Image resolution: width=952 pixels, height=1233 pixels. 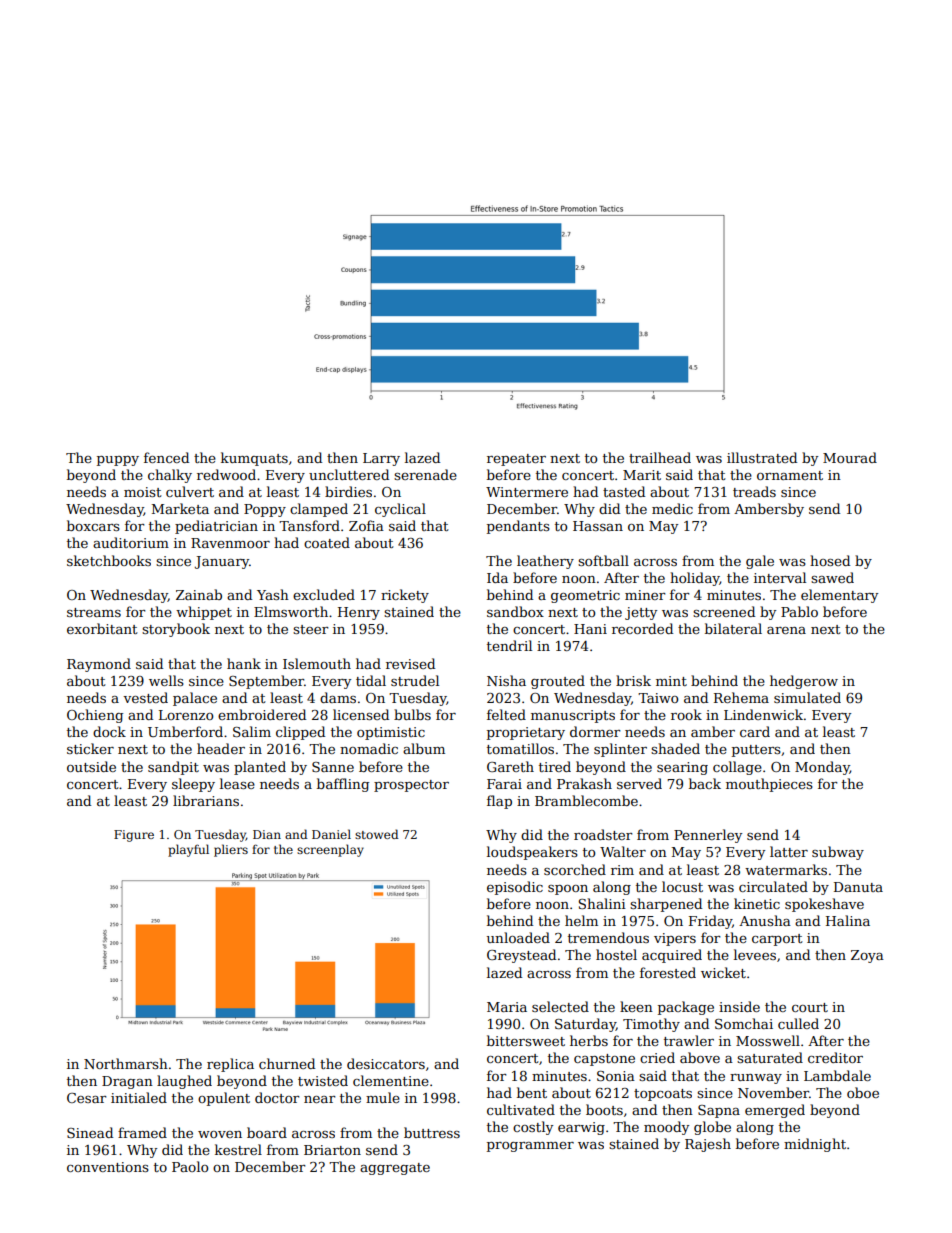 What do you see at coordinates (506, 714) in the screenshot?
I see `felted` at bounding box center [506, 714].
